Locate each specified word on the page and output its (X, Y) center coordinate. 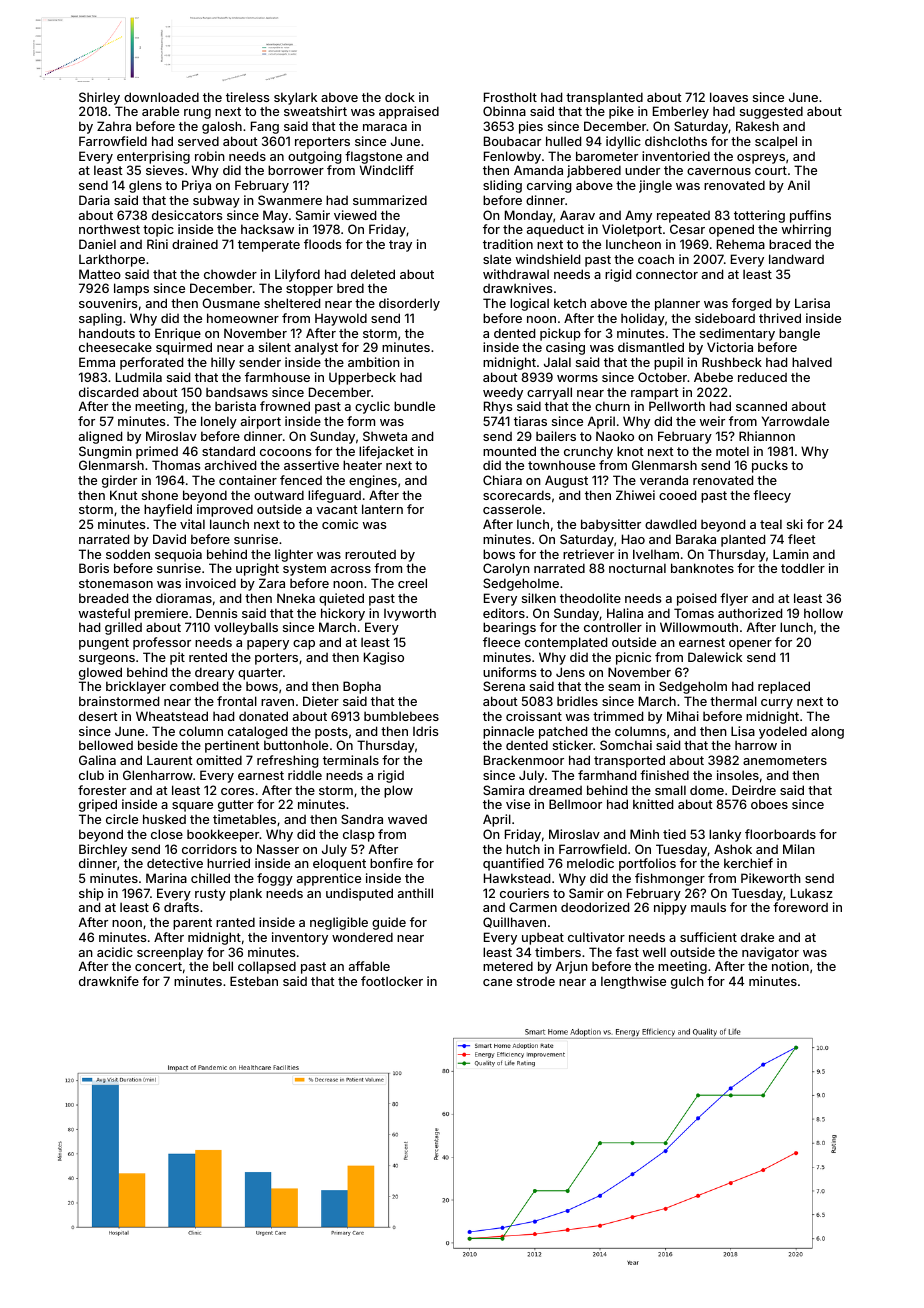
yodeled (783, 732)
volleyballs (246, 628)
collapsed (267, 967)
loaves (729, 97)
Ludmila (139, 377)
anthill (415, 893)
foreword (800, 907)
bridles (577, 701)
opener (750, 645)
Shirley (99, 98)
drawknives (517, 288)
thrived (780, 318)
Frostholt (510, 97)
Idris (425, 731)
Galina (97, 760)
